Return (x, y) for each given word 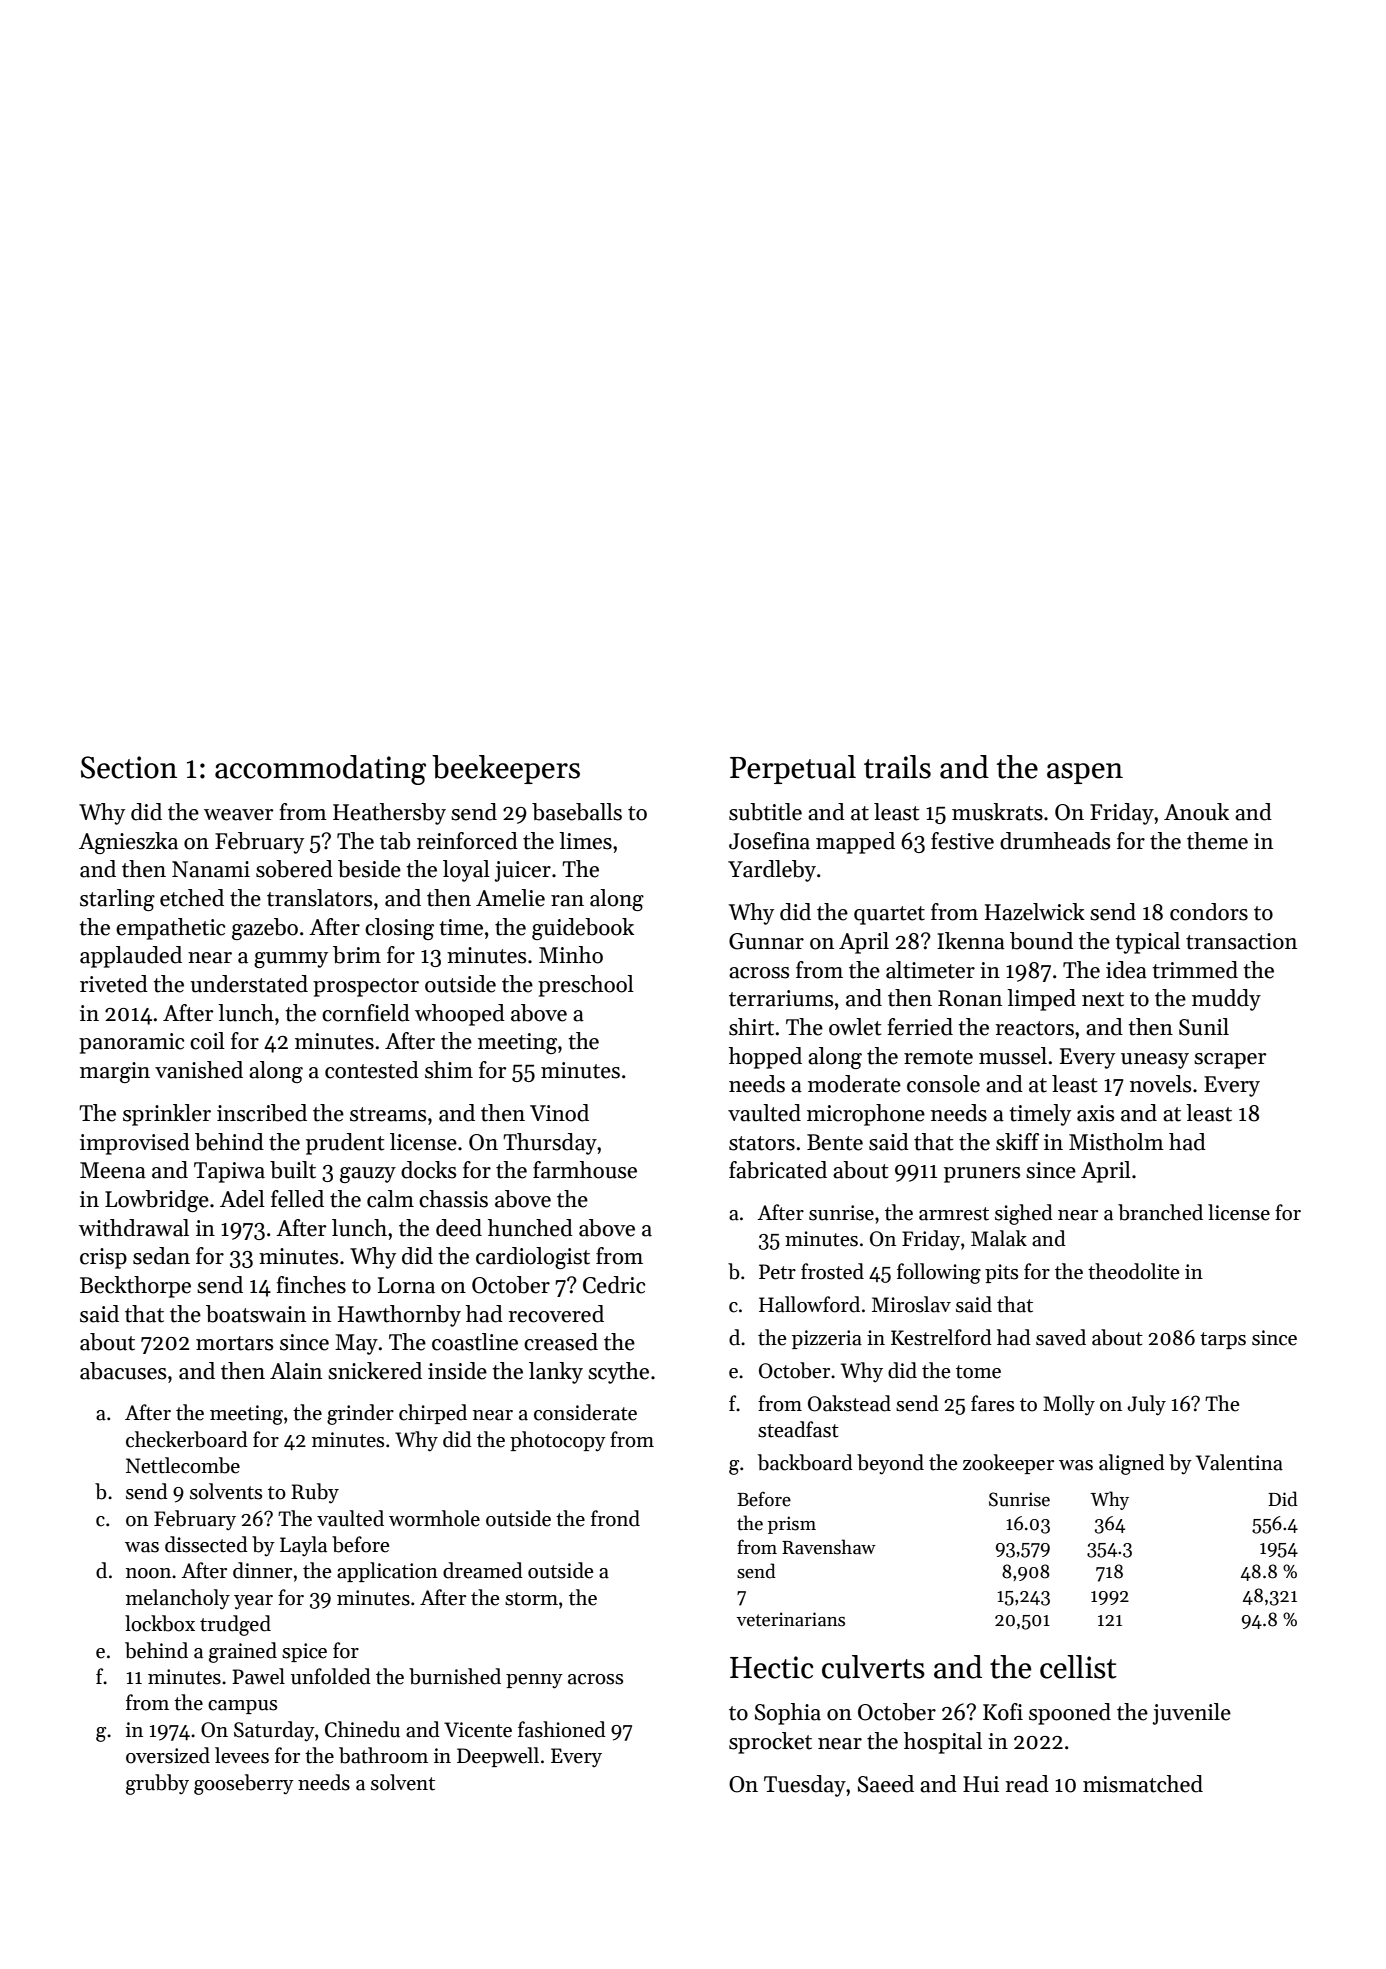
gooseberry (244, 1784)
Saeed (886, 1784)
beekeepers (506, 769)
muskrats (997, 812)
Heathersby (389, 814)
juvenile (1191, 1714)
